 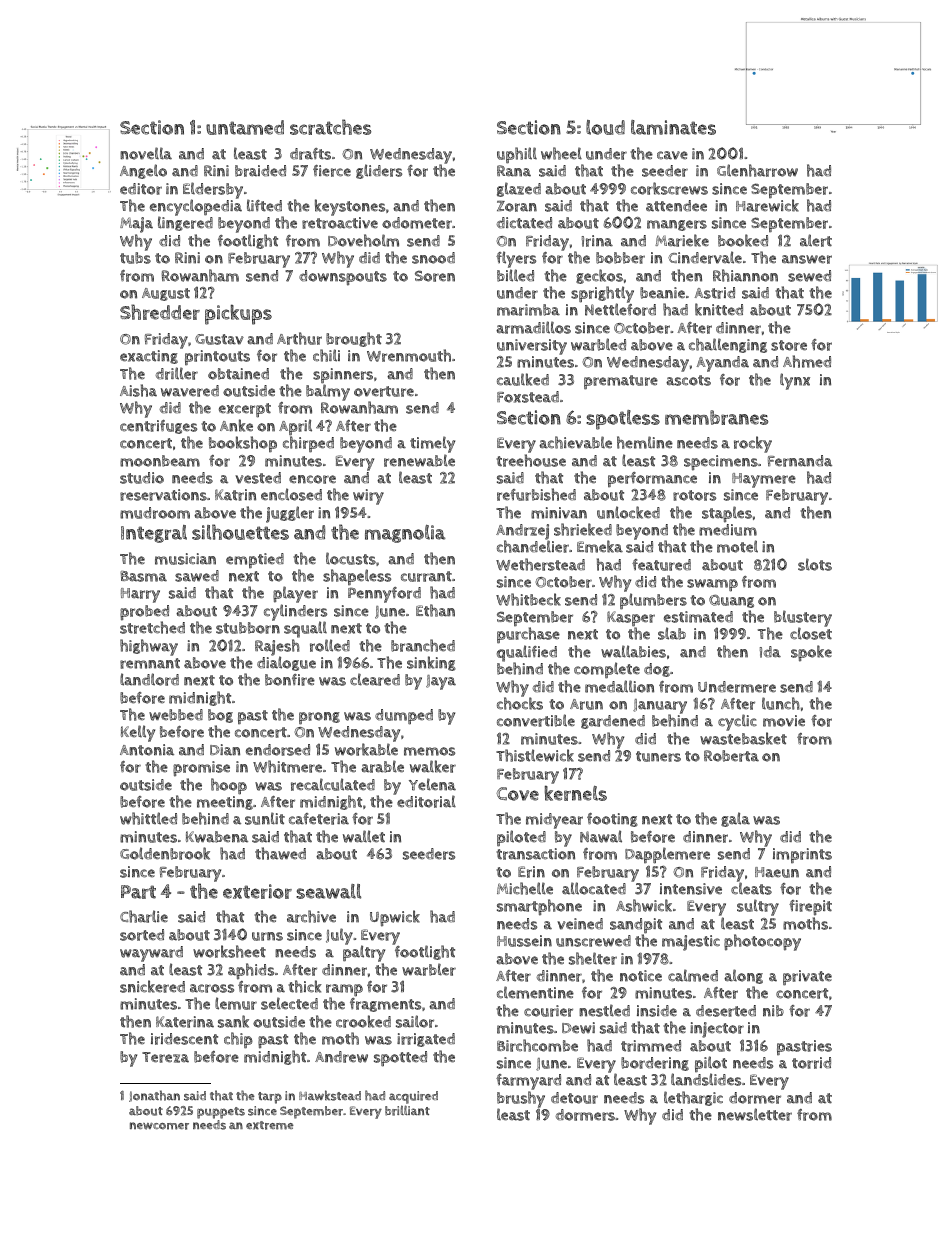 I want to click on untamed, so click(x=245, y=127).
